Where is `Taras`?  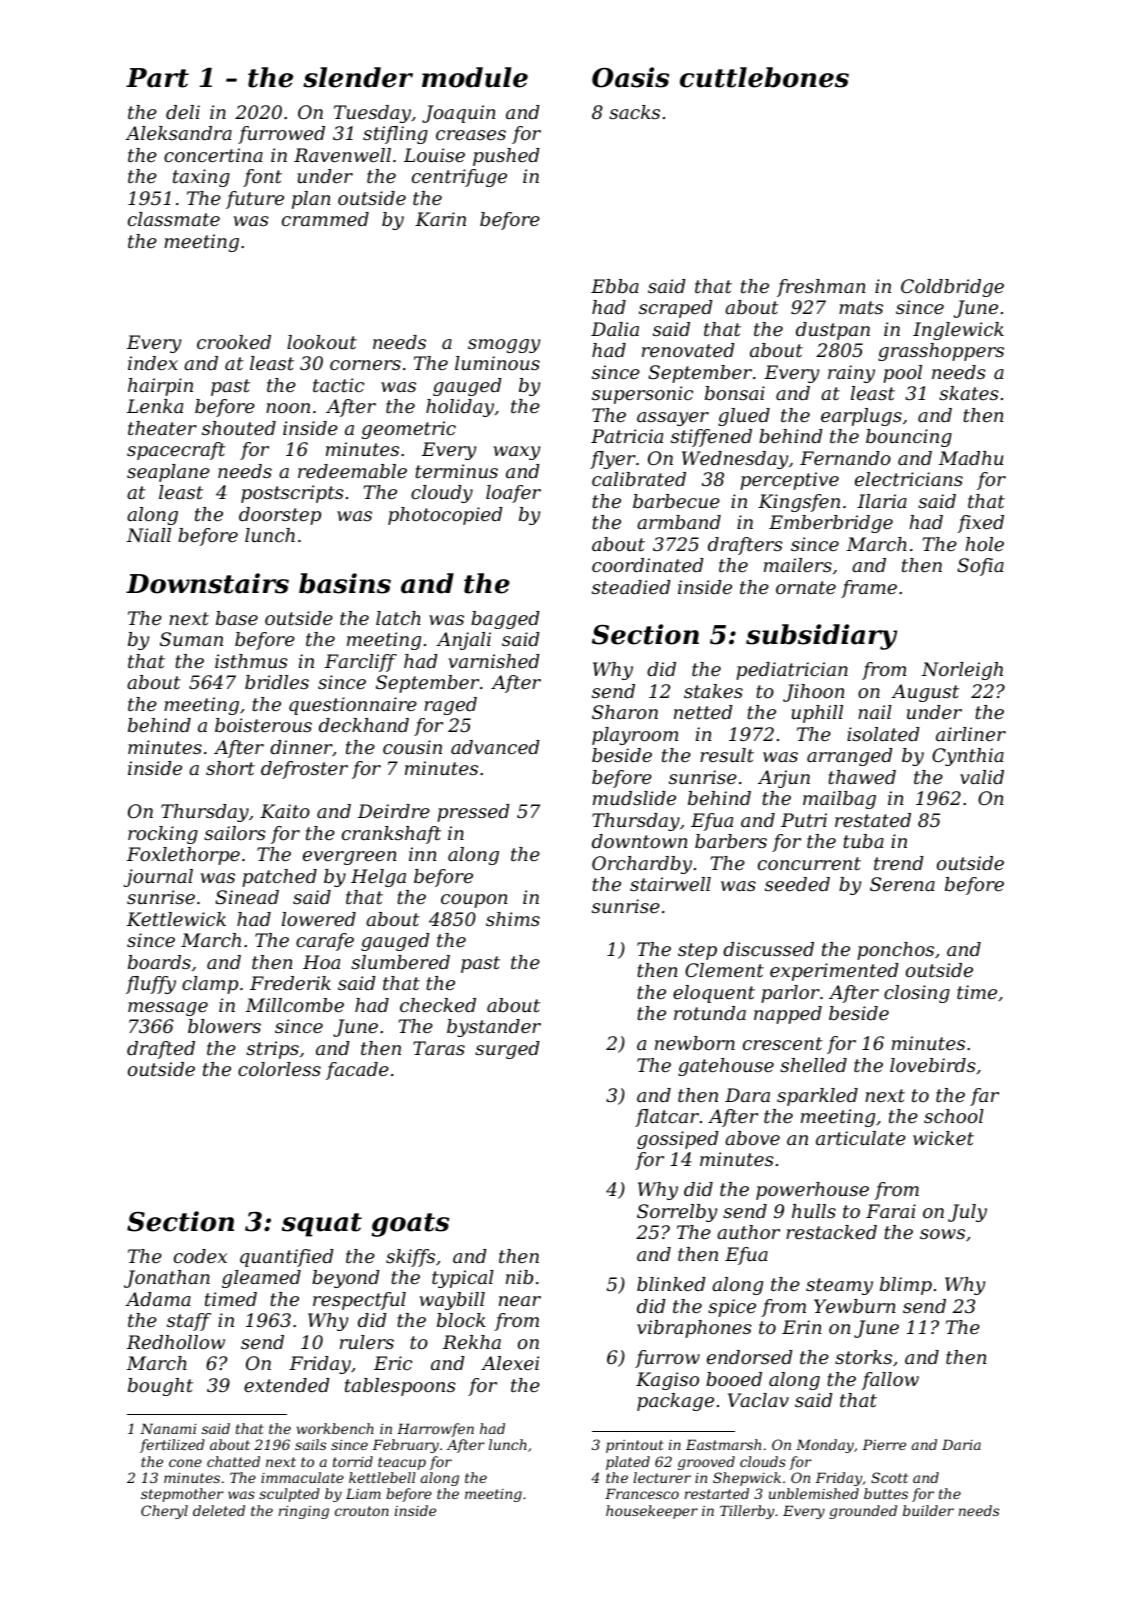
Taras is located at coordinates (439, 1048).
